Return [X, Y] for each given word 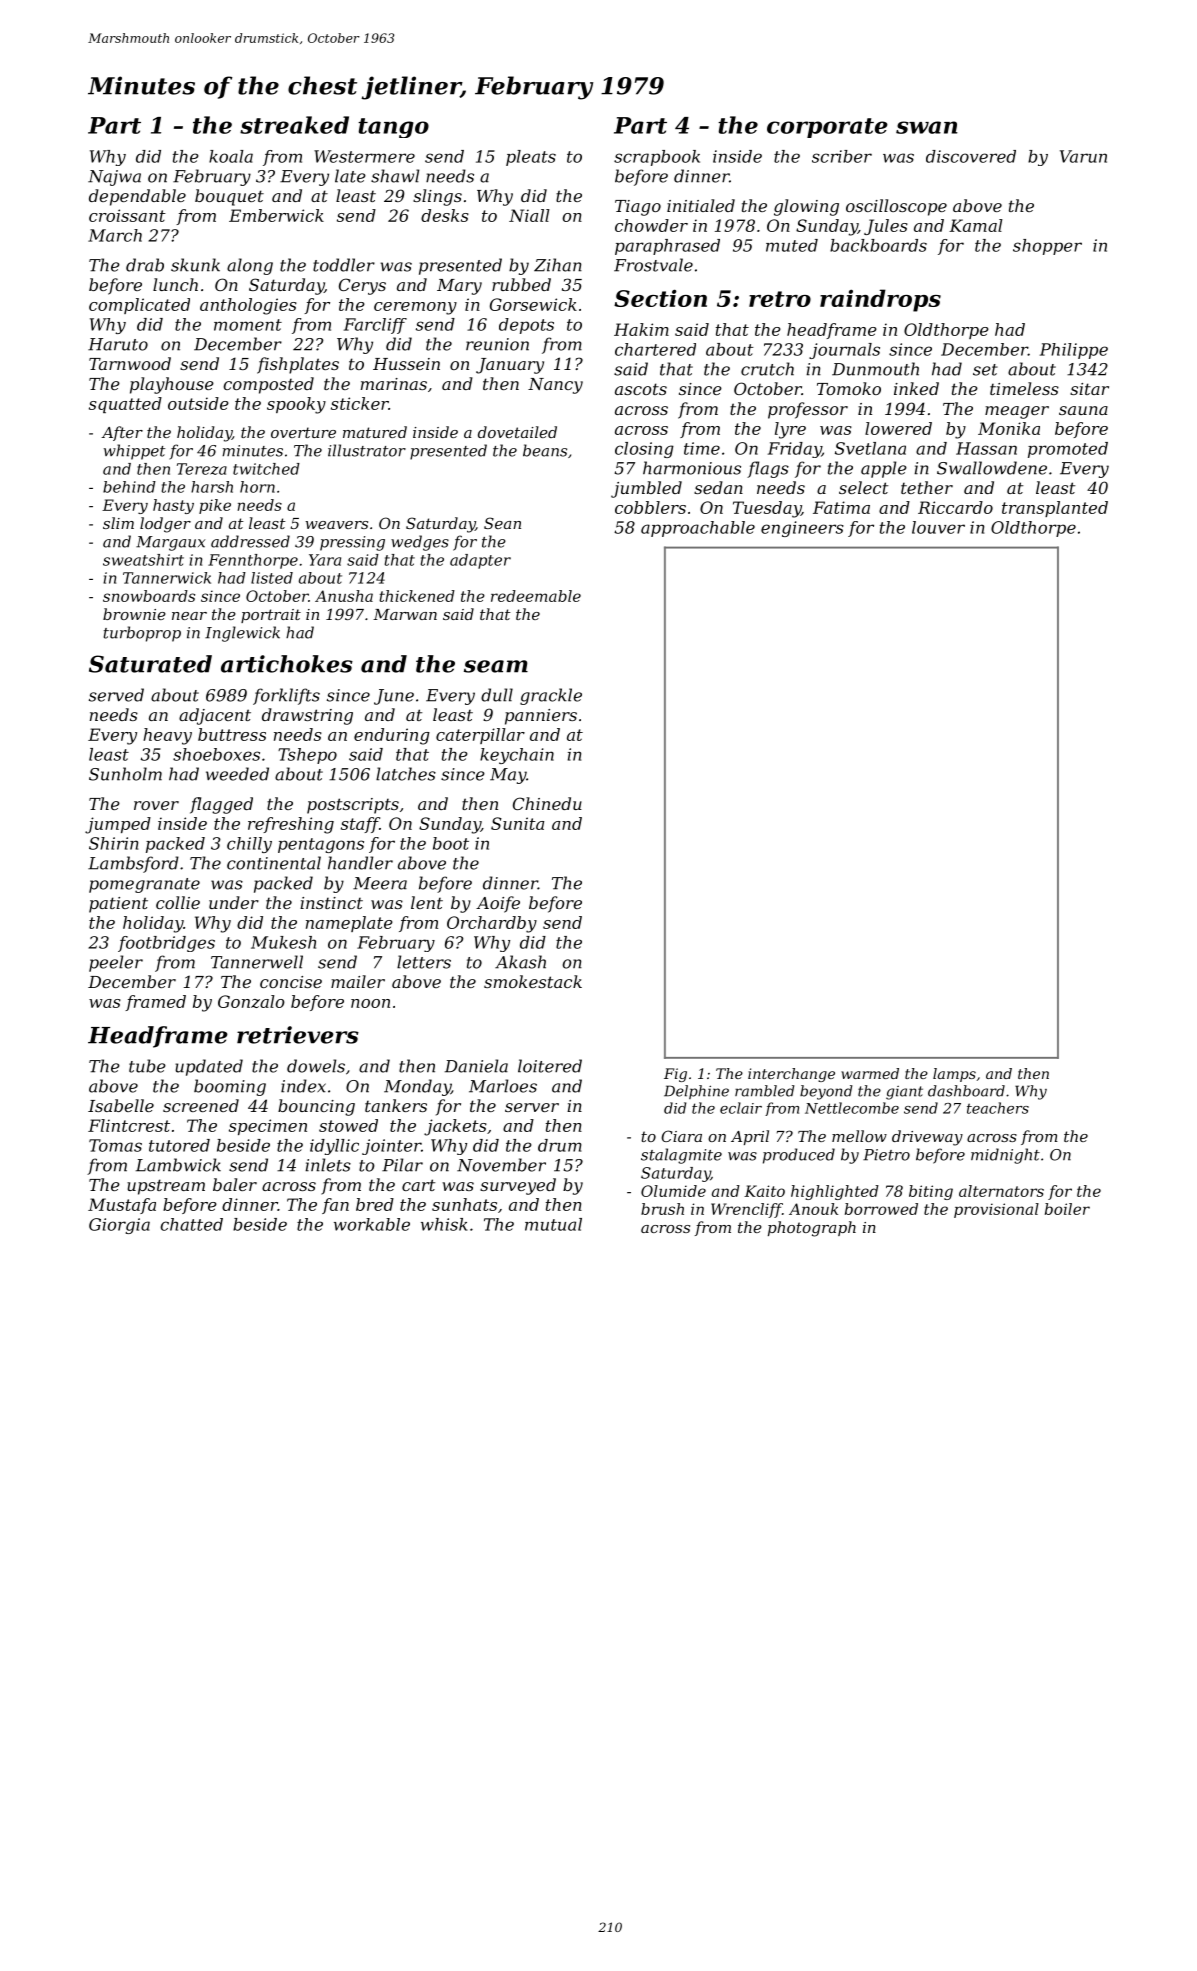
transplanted [1055, 509]
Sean [502, 523]
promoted [1068, 450]
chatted [191, 1224]
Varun [1083, 156]
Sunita [517, 823]
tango [393, 128]
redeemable [536, 596]
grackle [551, 696]
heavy [167, 736]
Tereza [202, 469]
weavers [336, 525]
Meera [380, 883]
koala [231, 156]
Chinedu [547, 803]
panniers [541, 717]
